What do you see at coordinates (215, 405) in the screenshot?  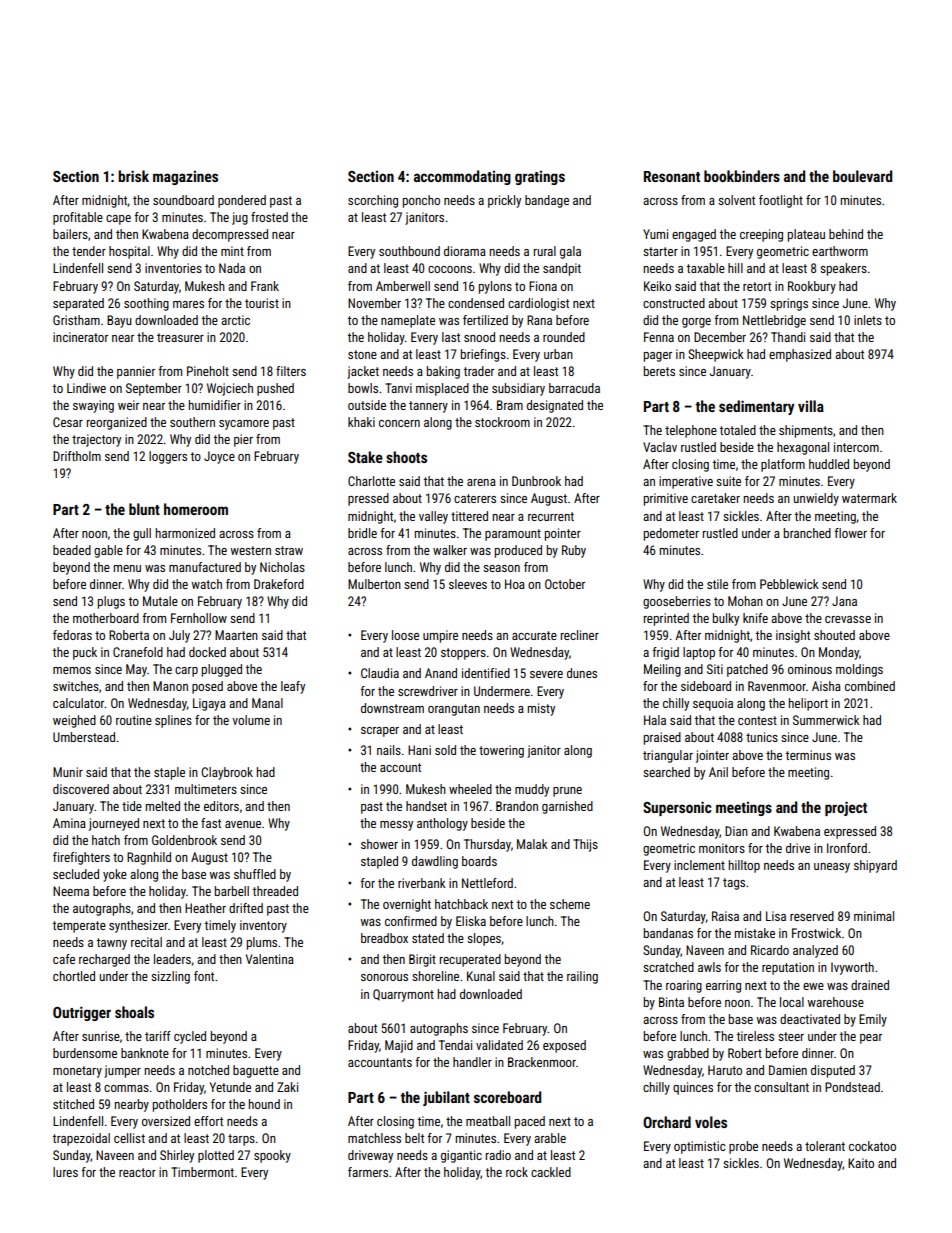 I see `humidifier` at bounding box center [215, 405].
